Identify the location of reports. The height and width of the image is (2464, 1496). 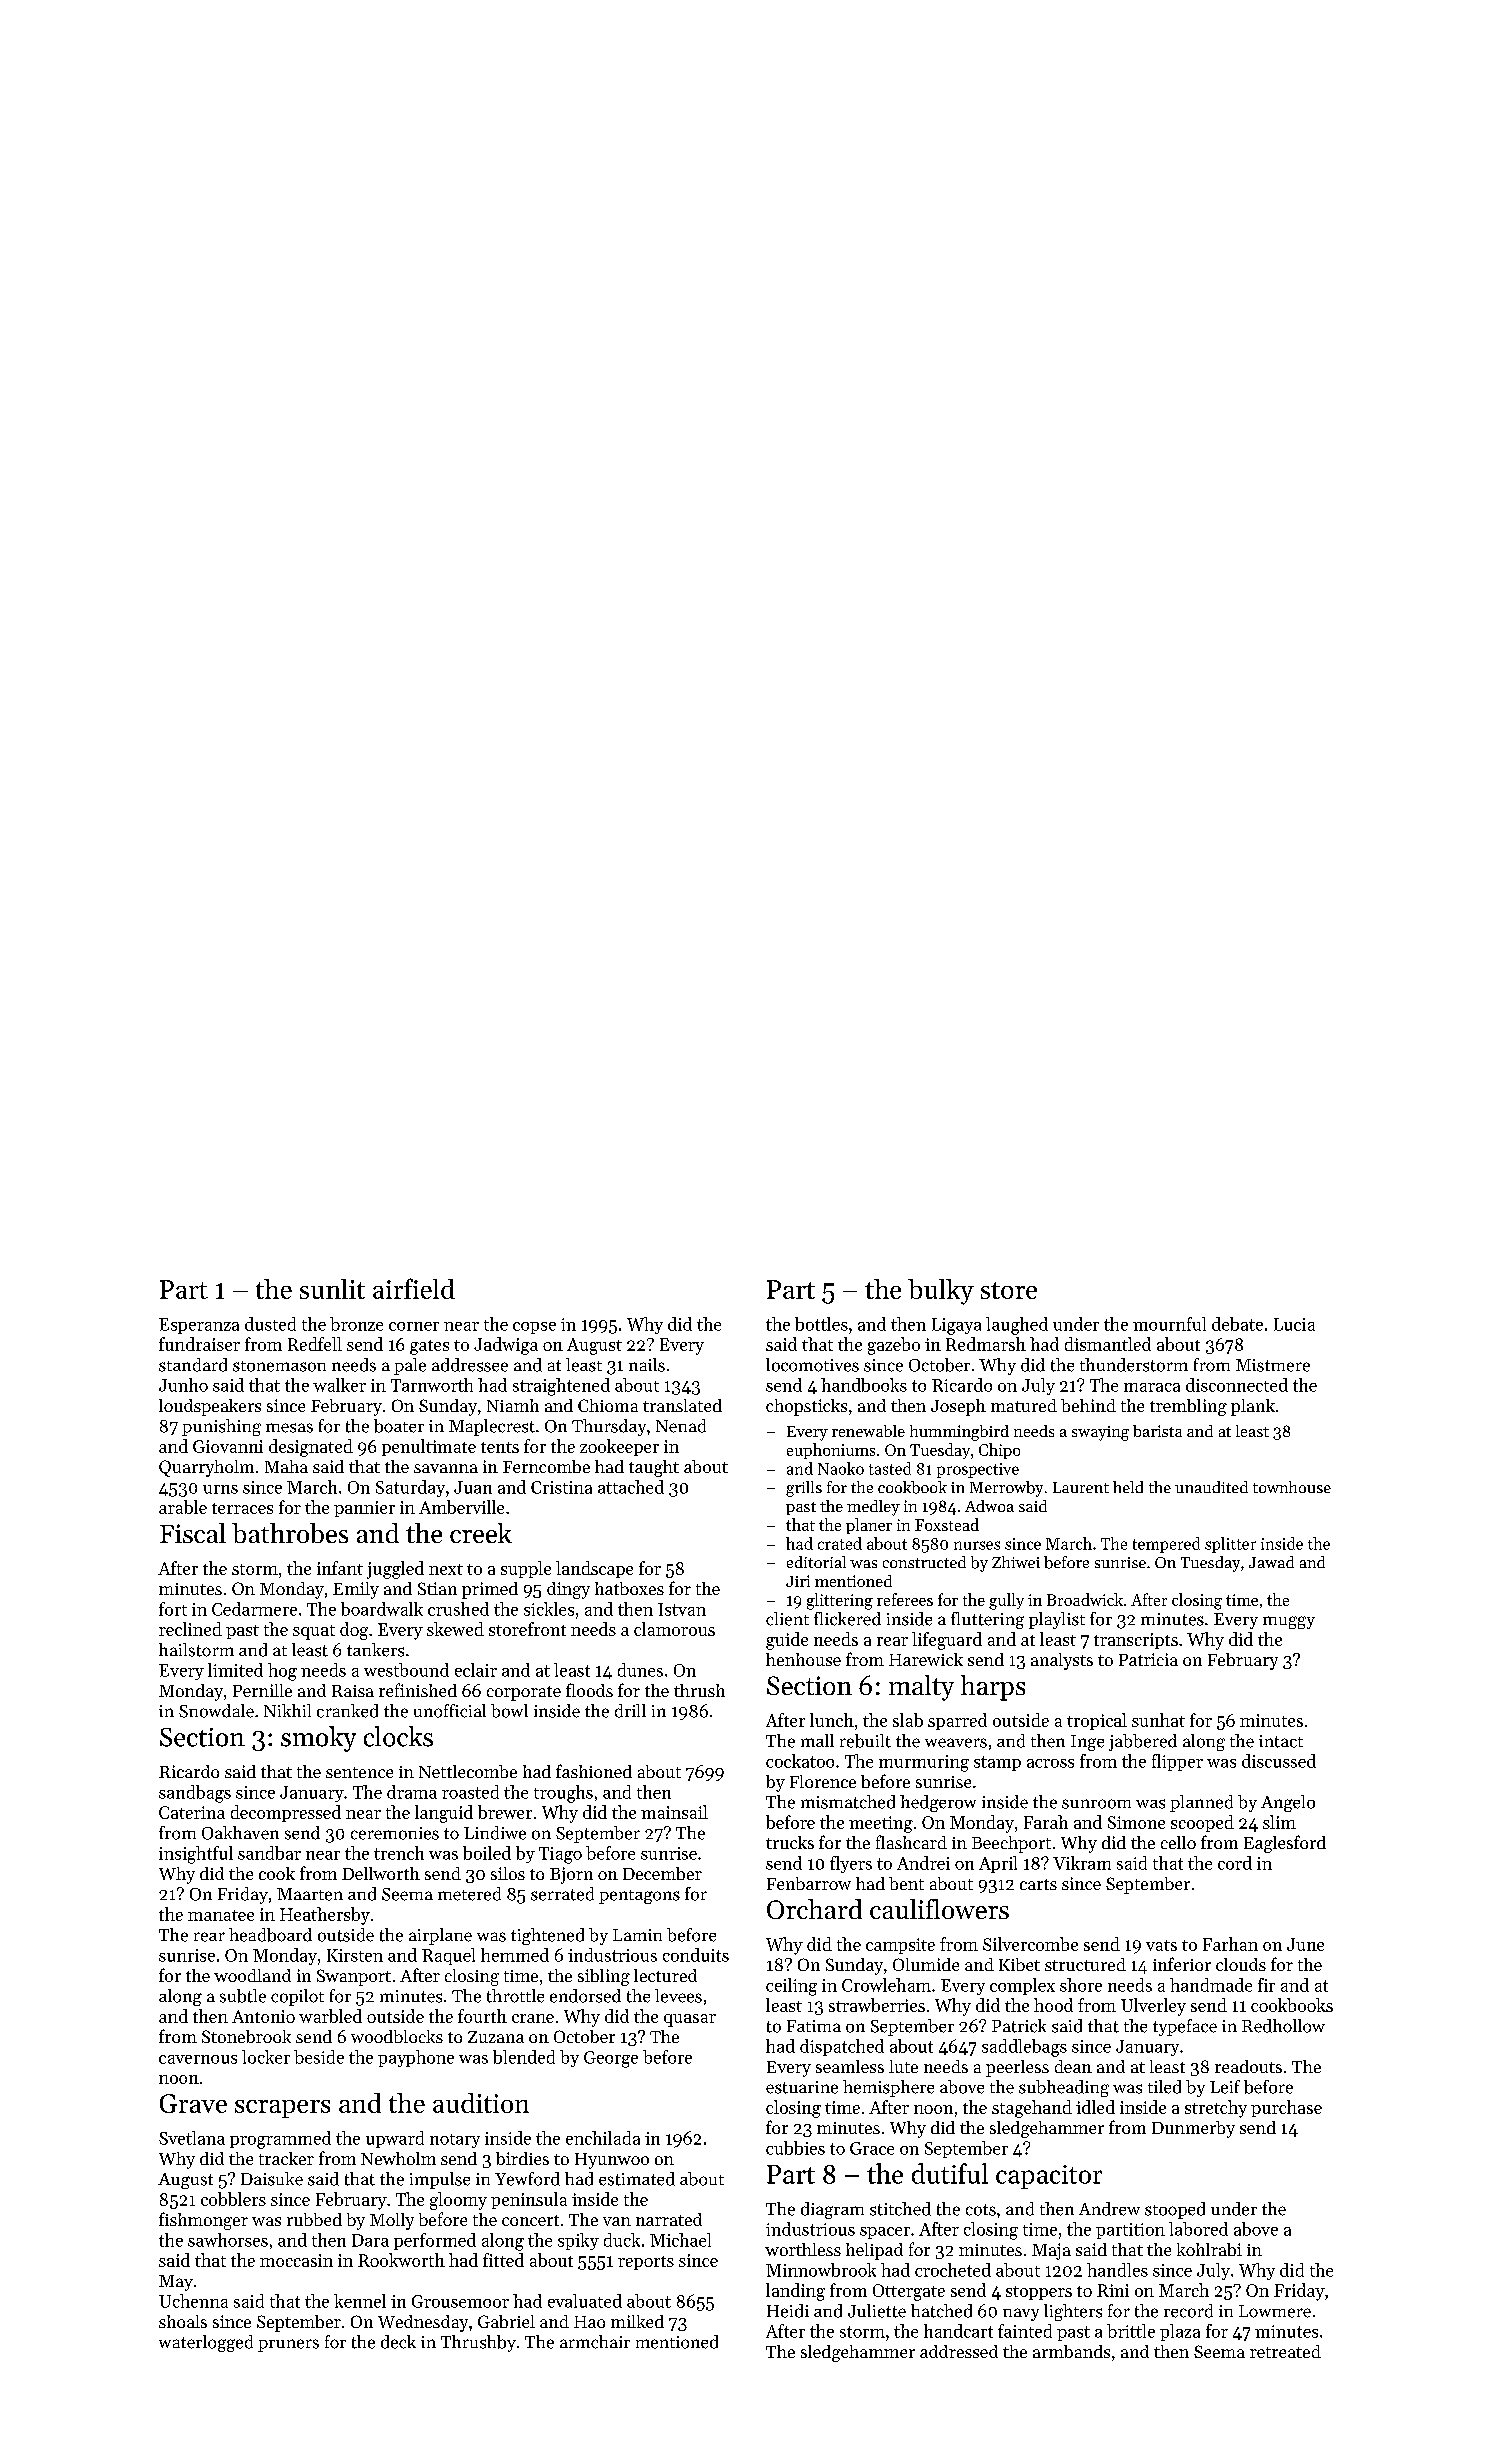
(646, 2263).
